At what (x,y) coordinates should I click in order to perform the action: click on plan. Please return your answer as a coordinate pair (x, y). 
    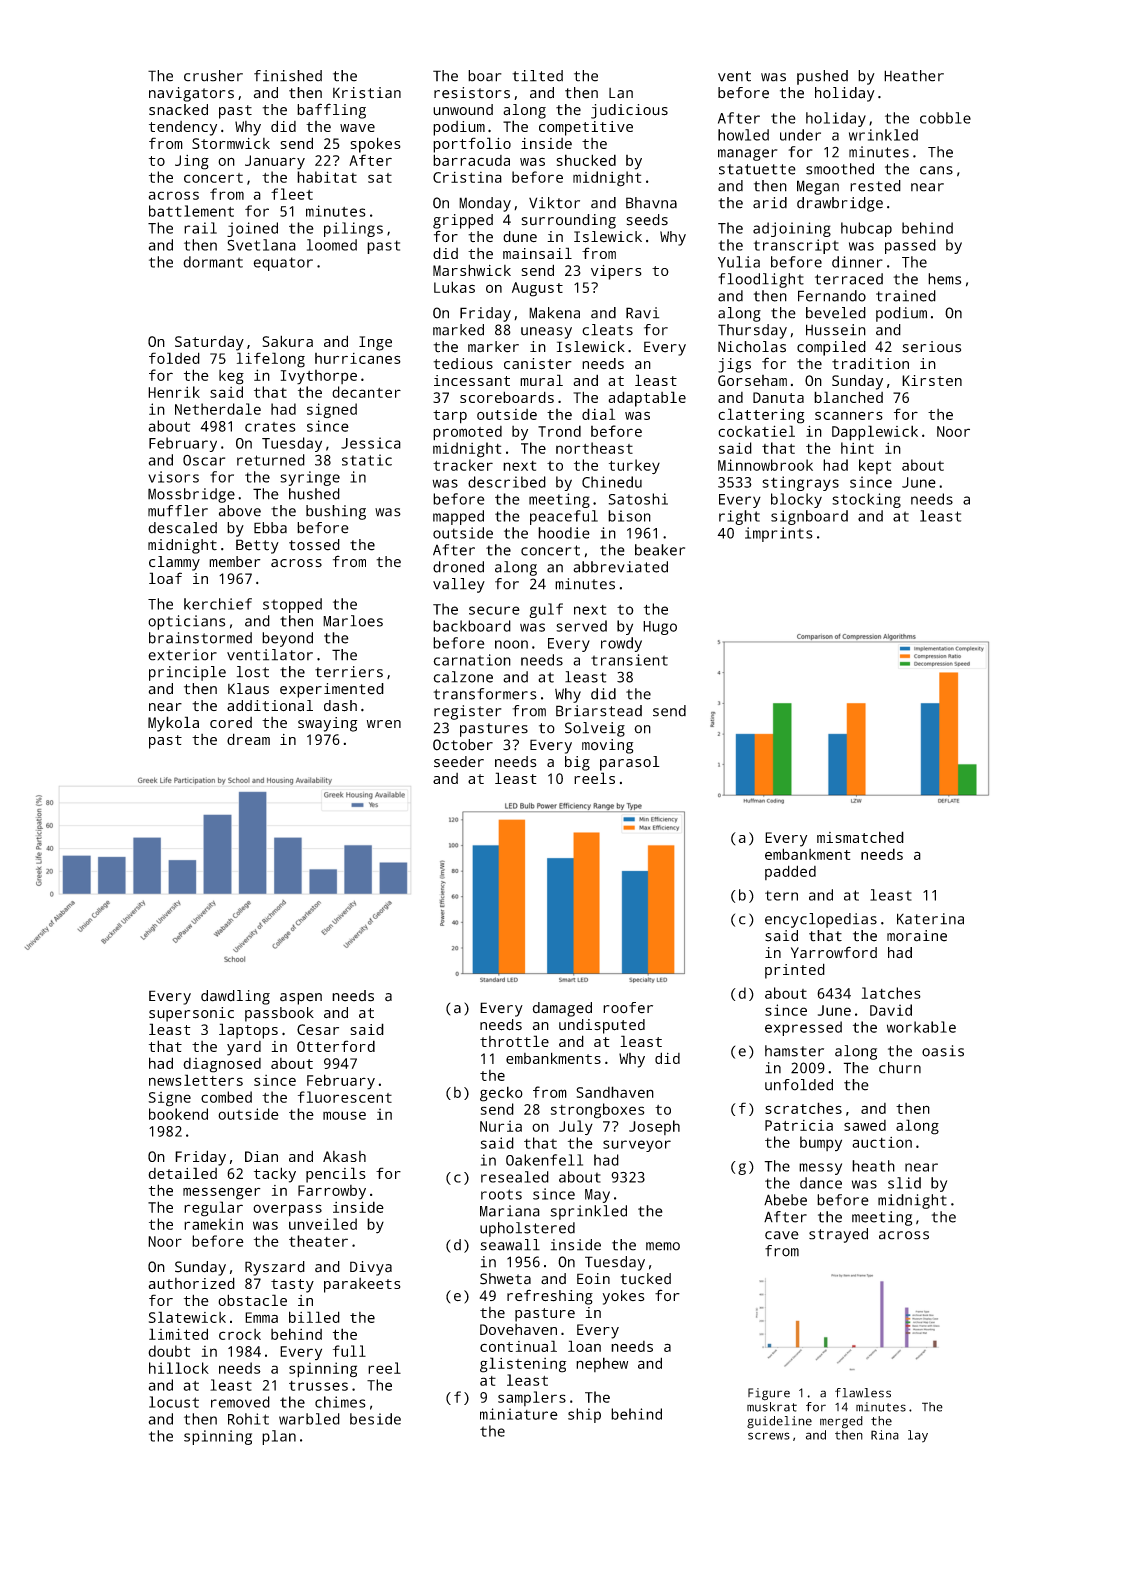
    Looking at the image, I should click on (279, 1437).
